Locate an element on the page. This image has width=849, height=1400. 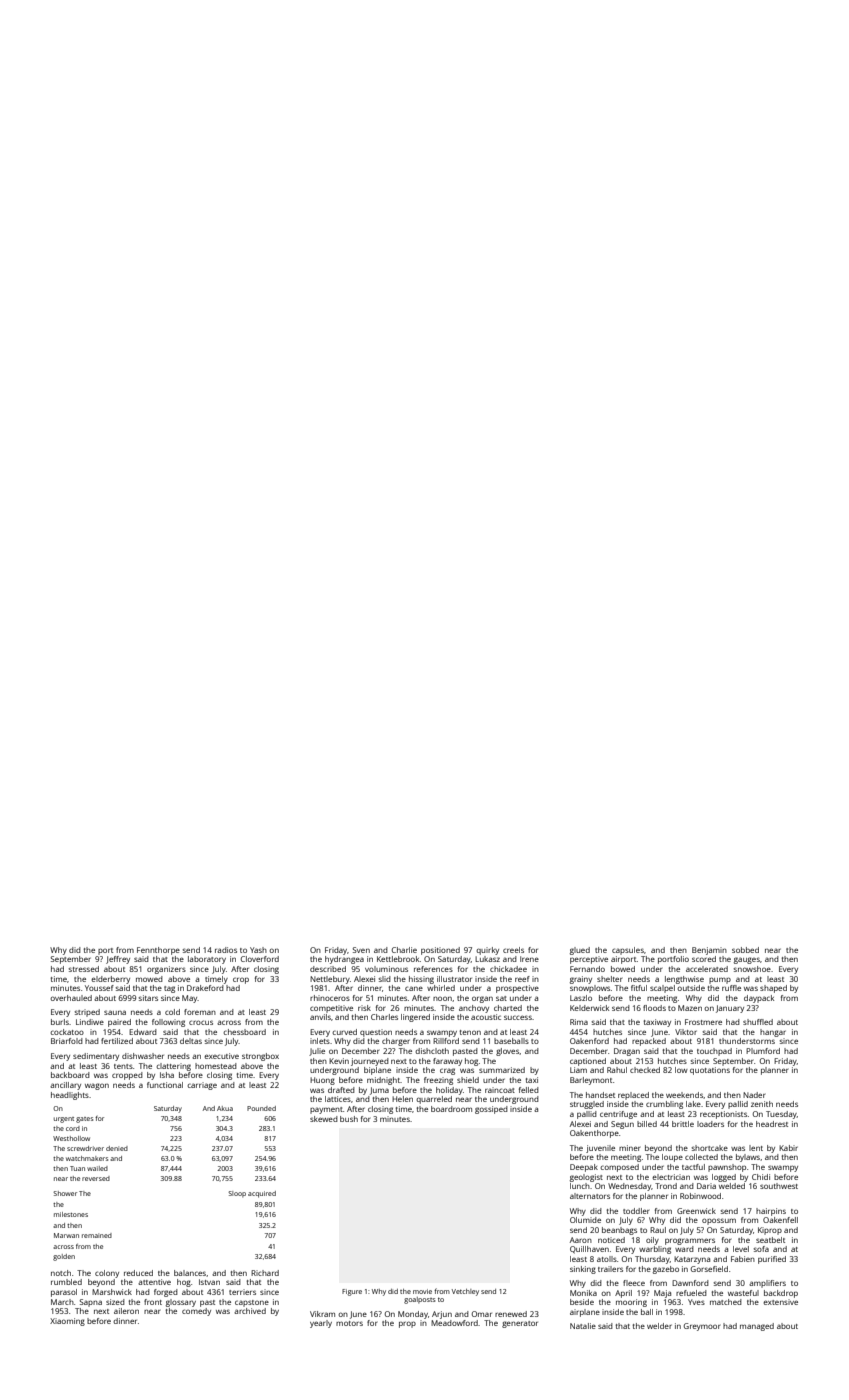
summarized is located at coordinates (502, 1070).
